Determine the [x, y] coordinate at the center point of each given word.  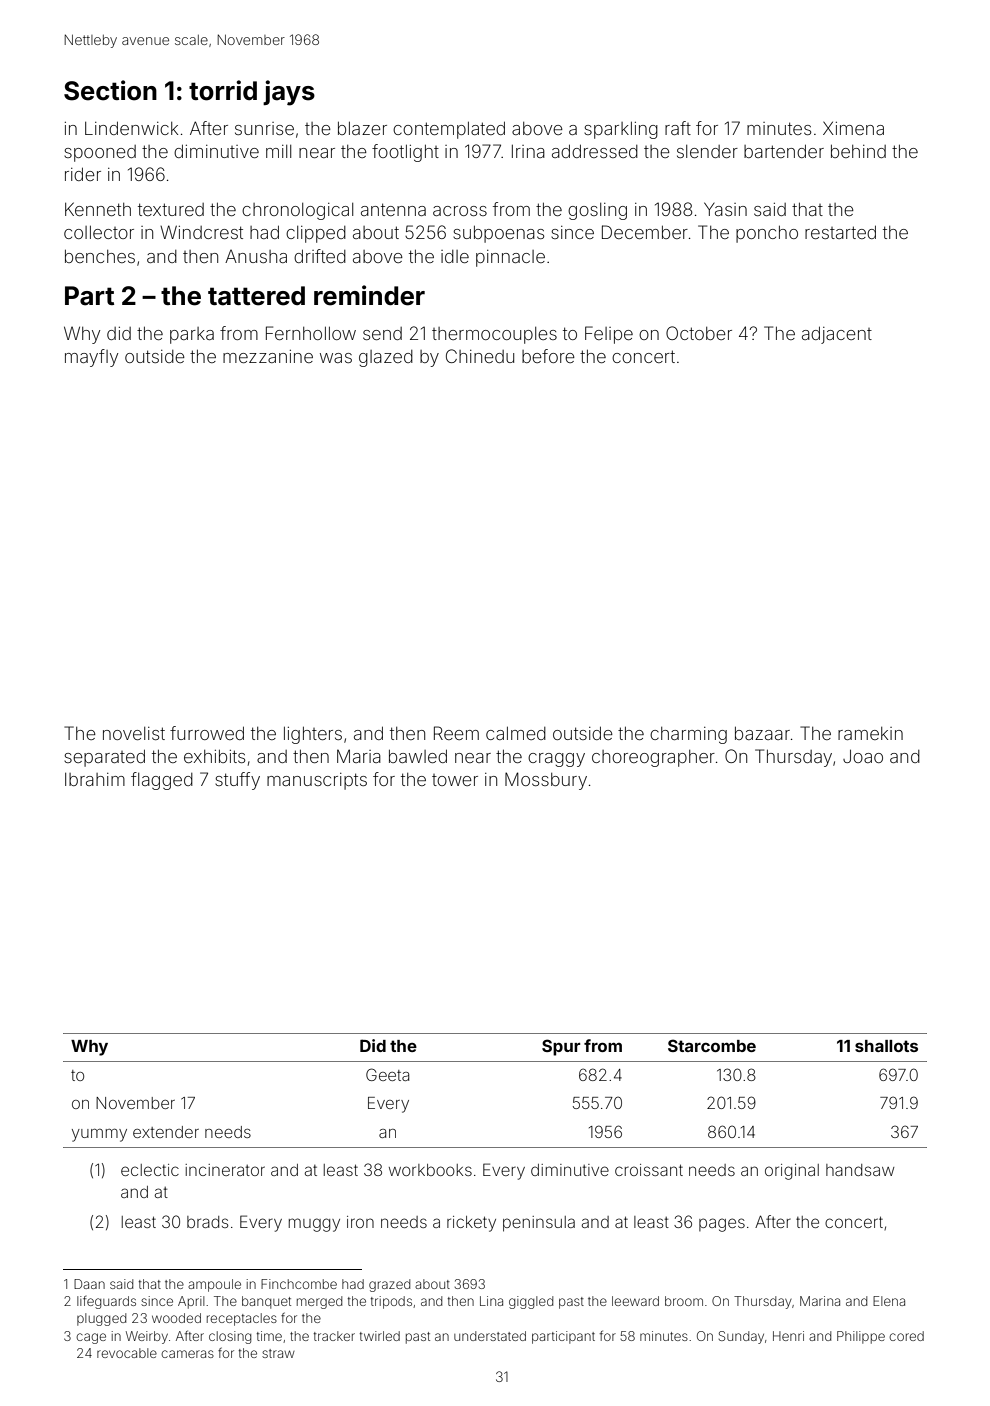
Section [110, 90]
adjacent [837, 335]
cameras [187, 1354]
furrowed [207, 733]
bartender [784, 151]
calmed [516, 733]
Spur [561, 1047]
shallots [886, 1046]
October [699, 333]
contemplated [449, 130]
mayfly [91, 358]
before [548, 356]
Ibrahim [95, 779]
